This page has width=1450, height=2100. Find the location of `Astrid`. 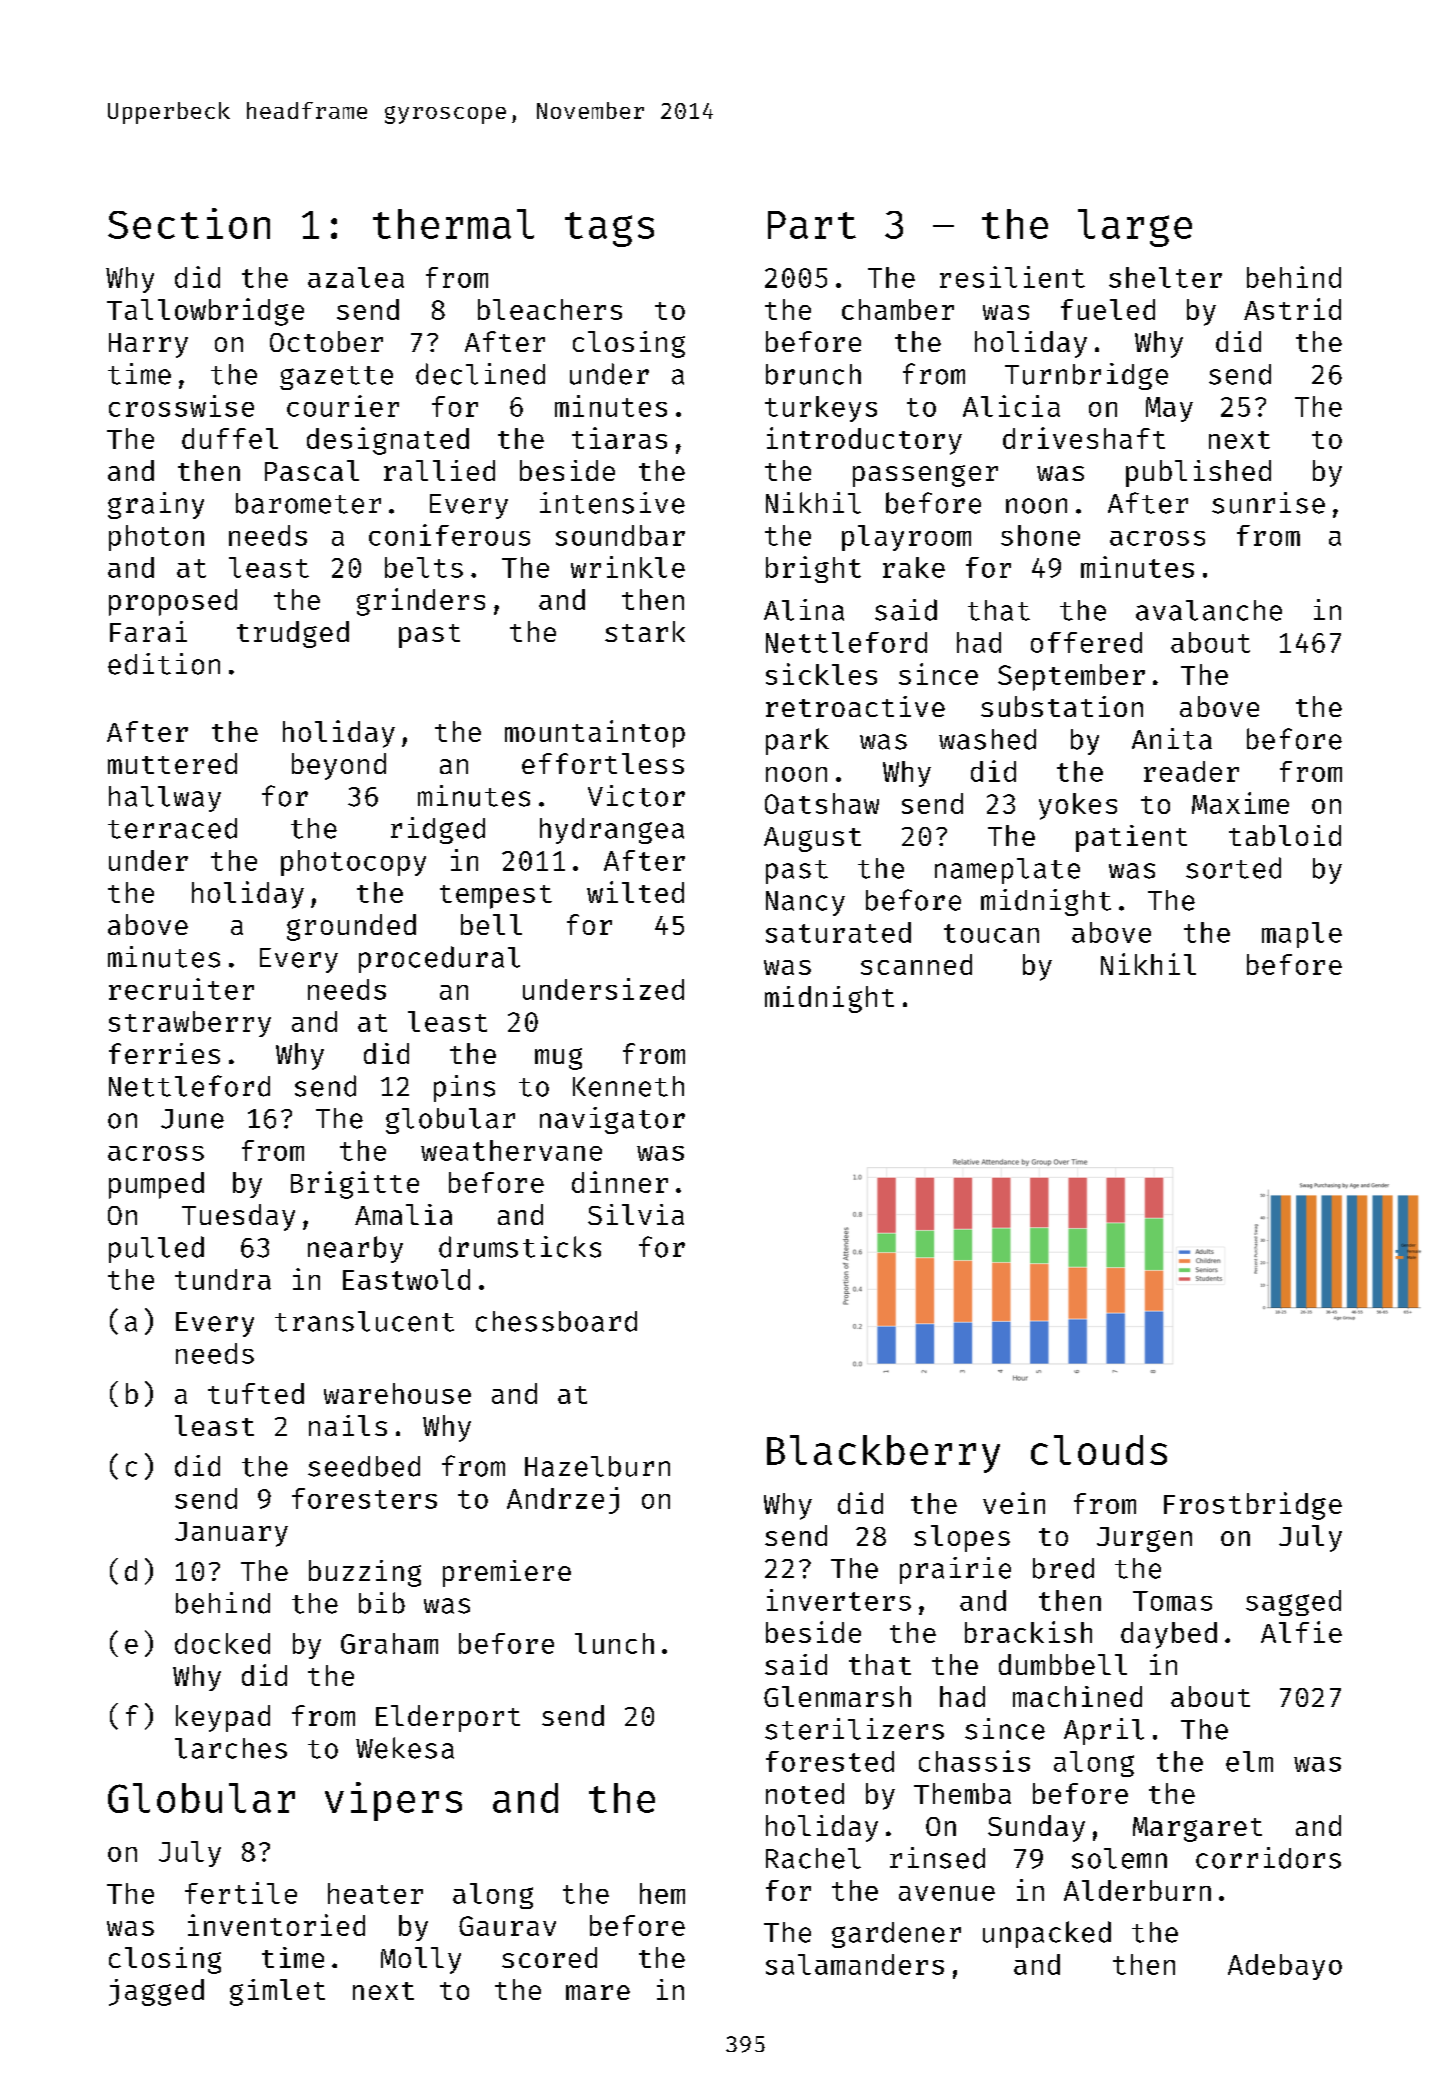

Astrid is located at coordinates (1292, 309).
